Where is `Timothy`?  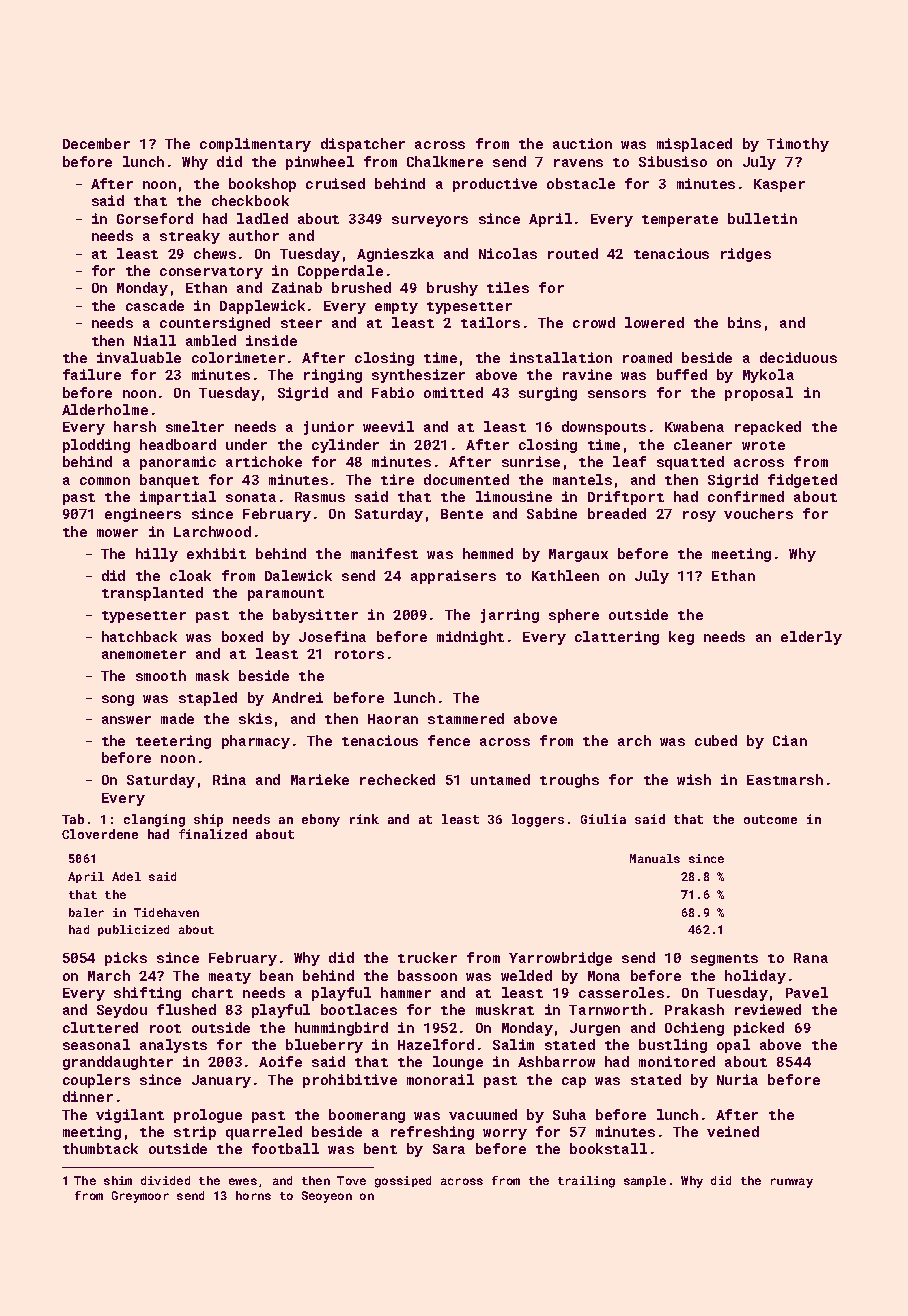 Timothy is located at coordinates (798, 145).
